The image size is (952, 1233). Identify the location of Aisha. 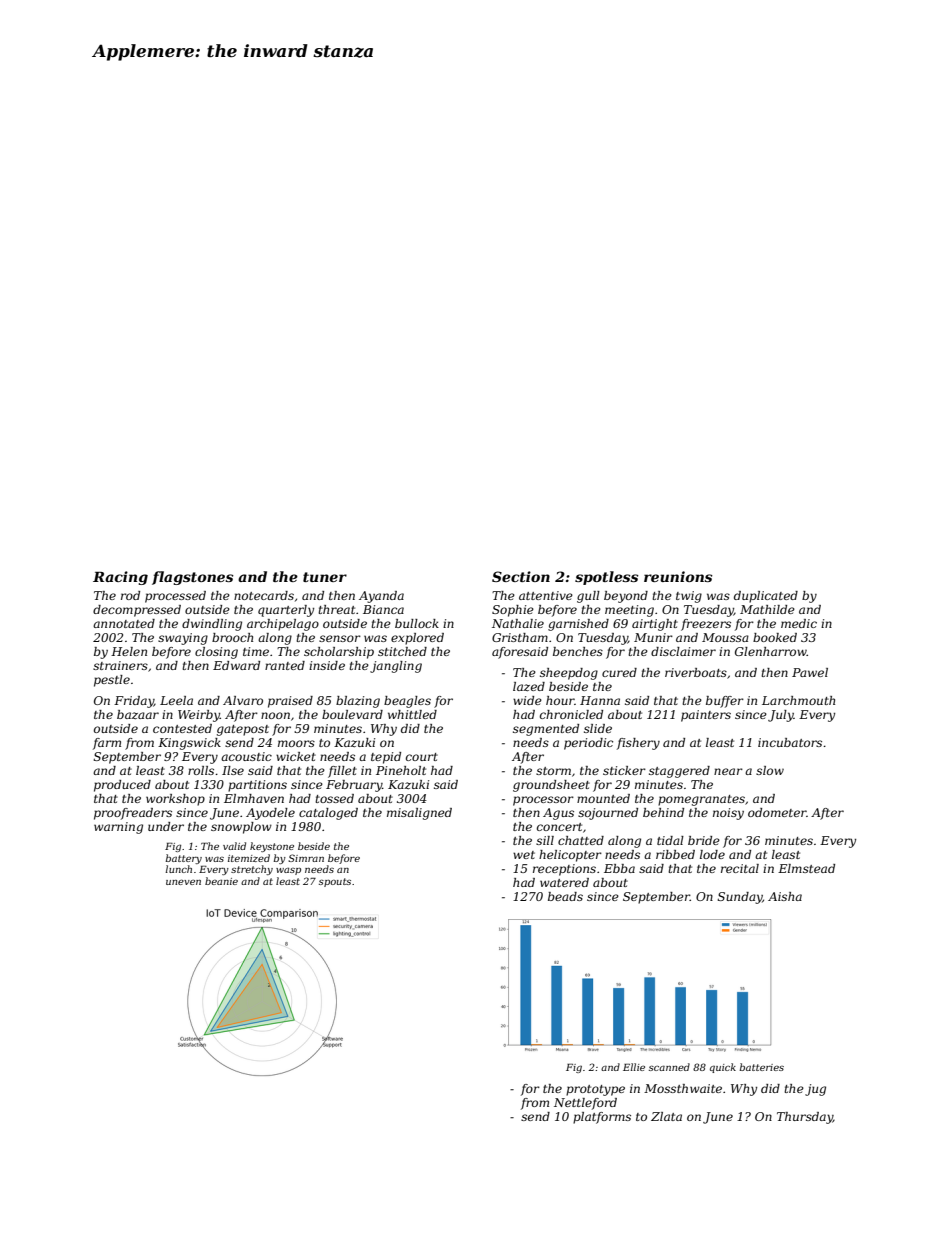
(785, 896).
